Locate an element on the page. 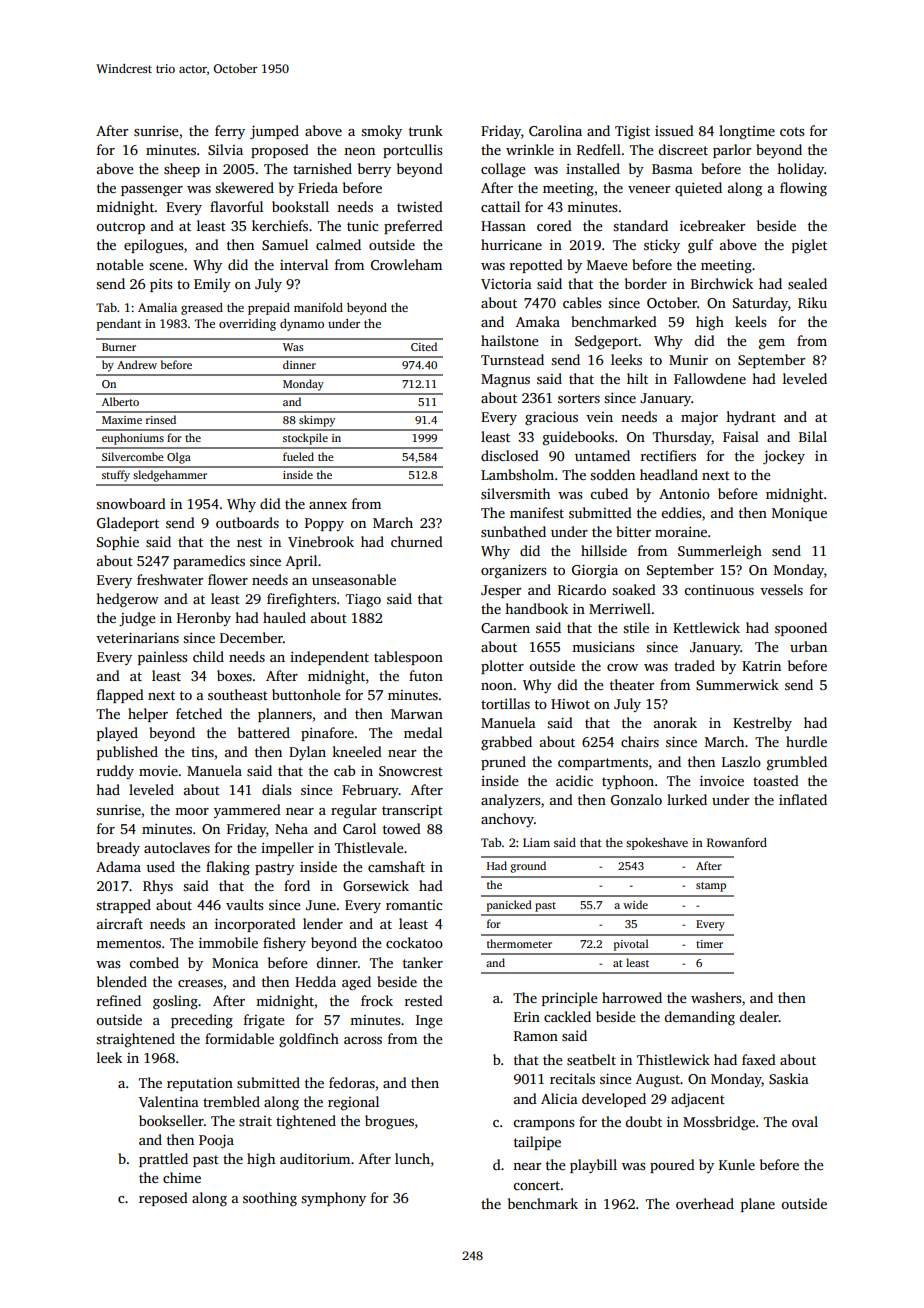 Image resolution: width=924 pixels, height=1308 pixels. piglet is located at coordinates (809, 246).
